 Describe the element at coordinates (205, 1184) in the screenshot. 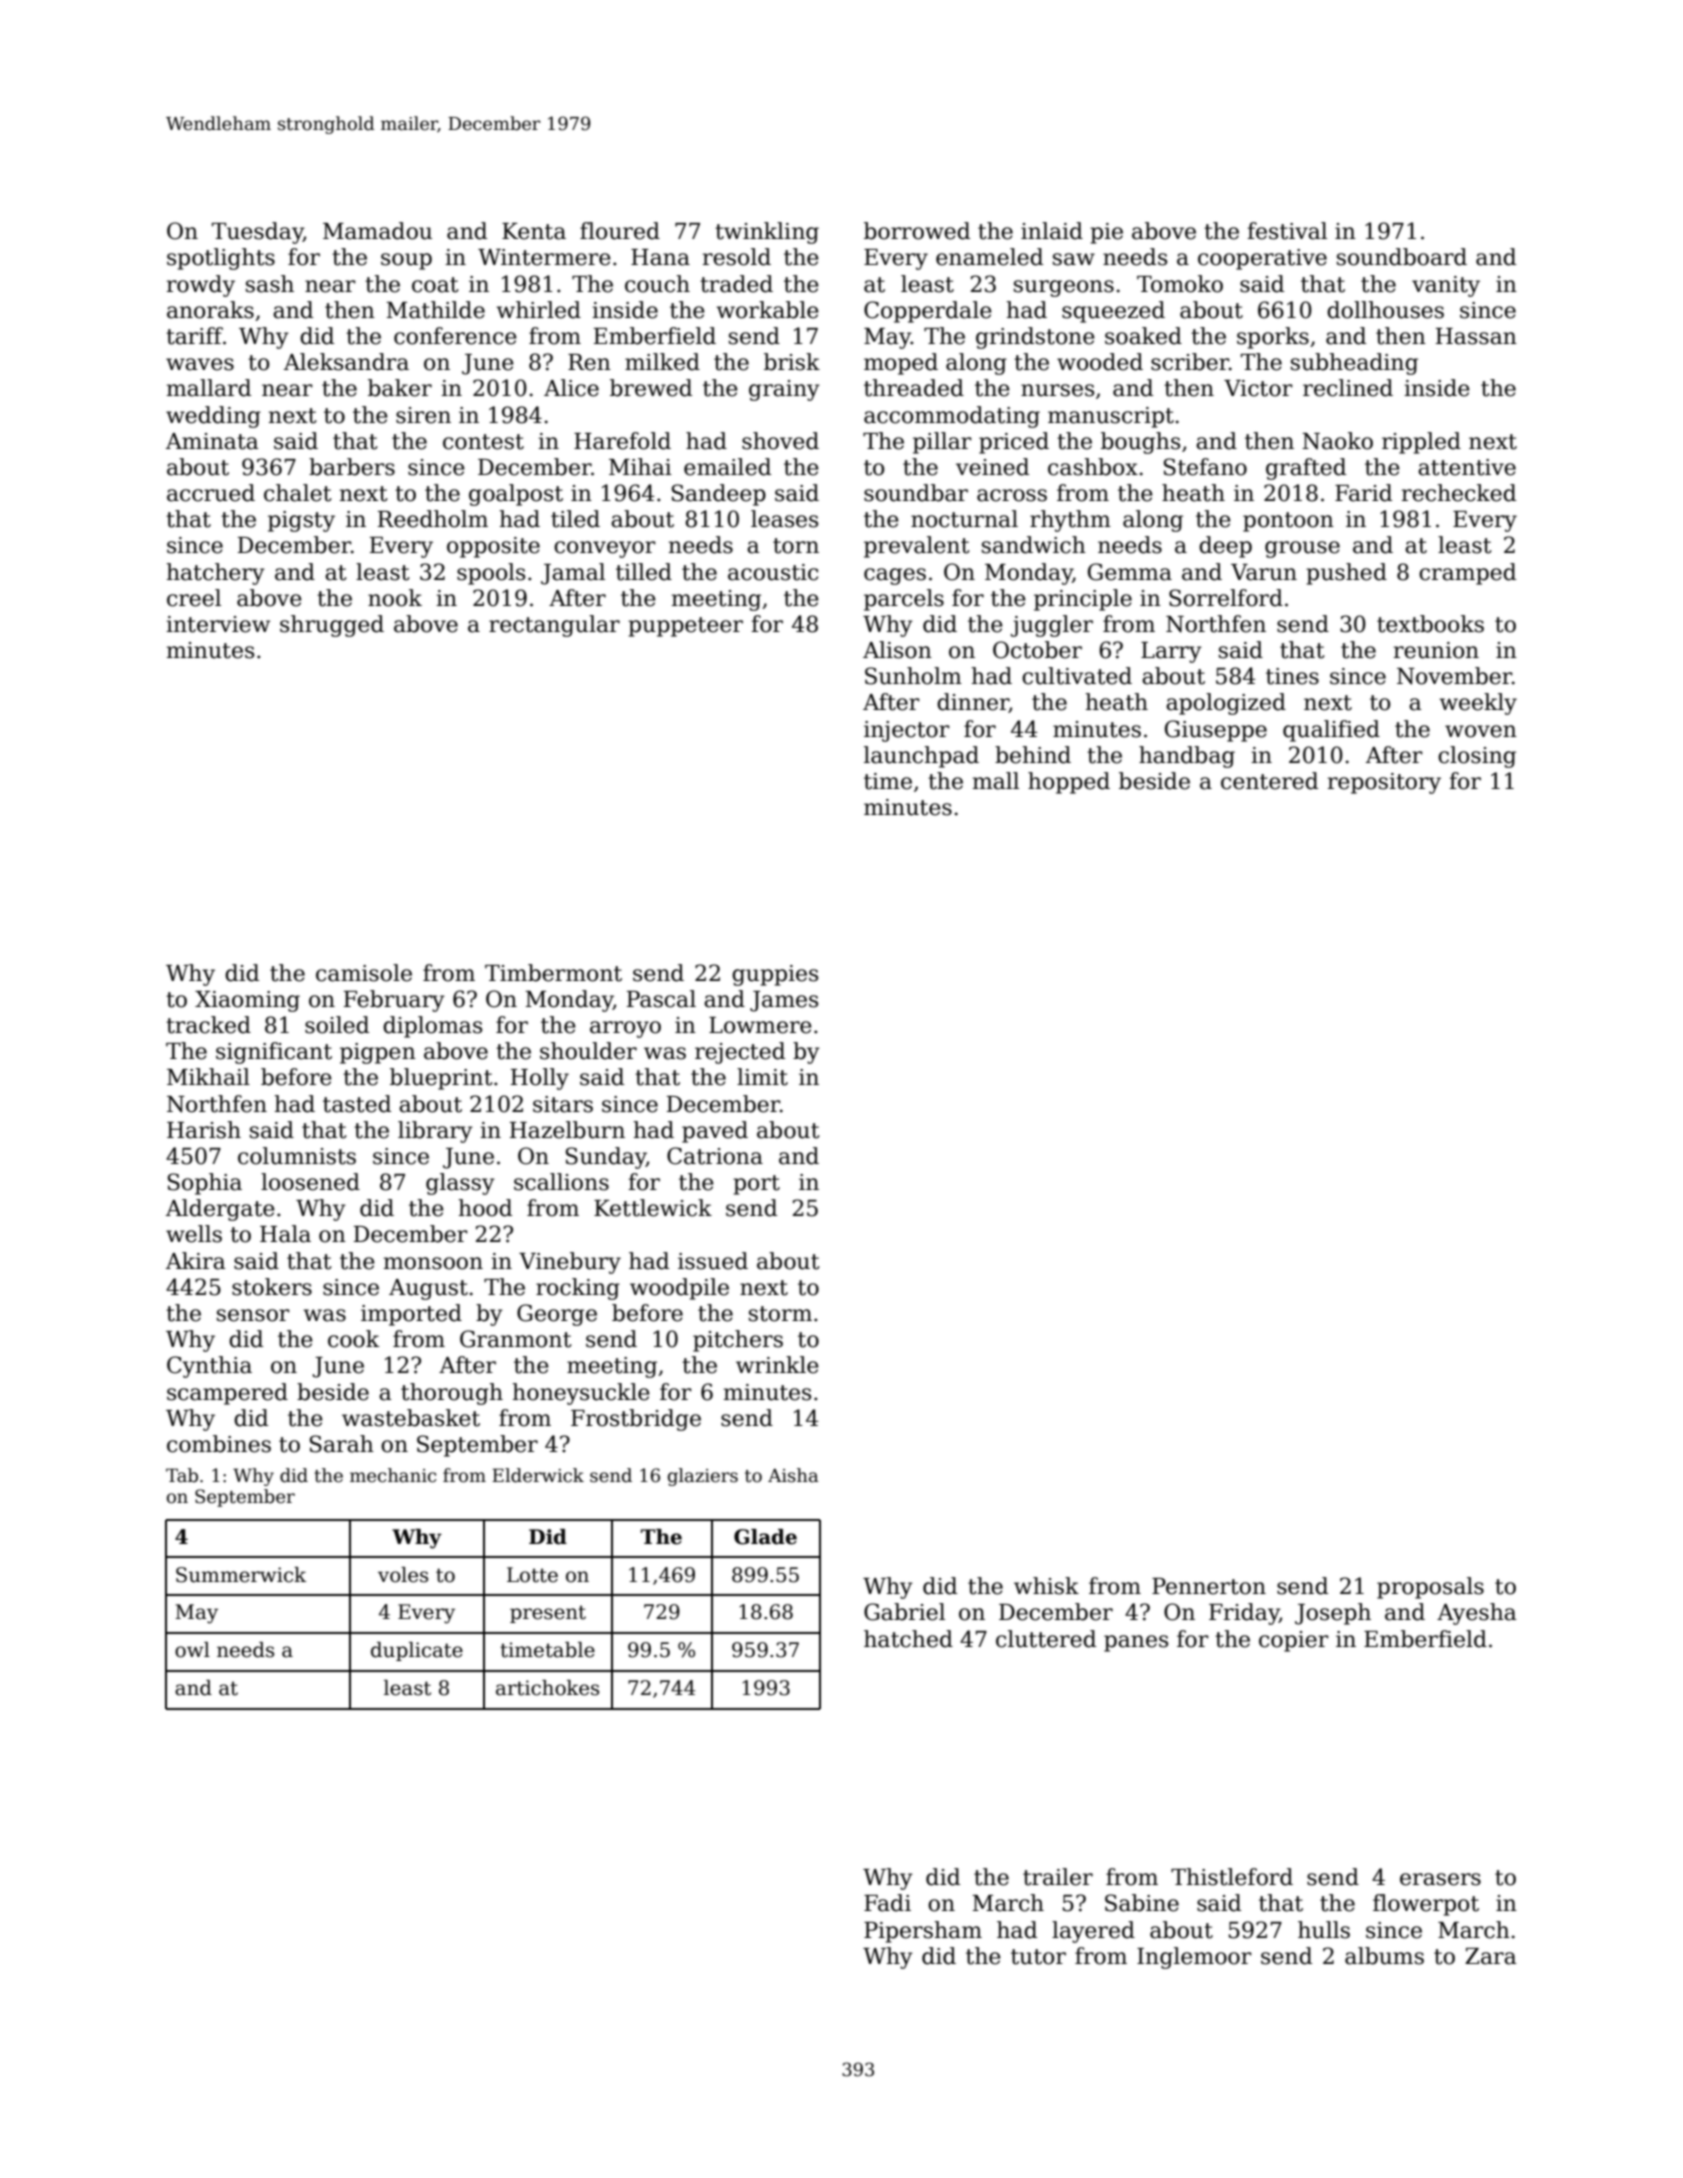

I see `Sophia` at that location.
